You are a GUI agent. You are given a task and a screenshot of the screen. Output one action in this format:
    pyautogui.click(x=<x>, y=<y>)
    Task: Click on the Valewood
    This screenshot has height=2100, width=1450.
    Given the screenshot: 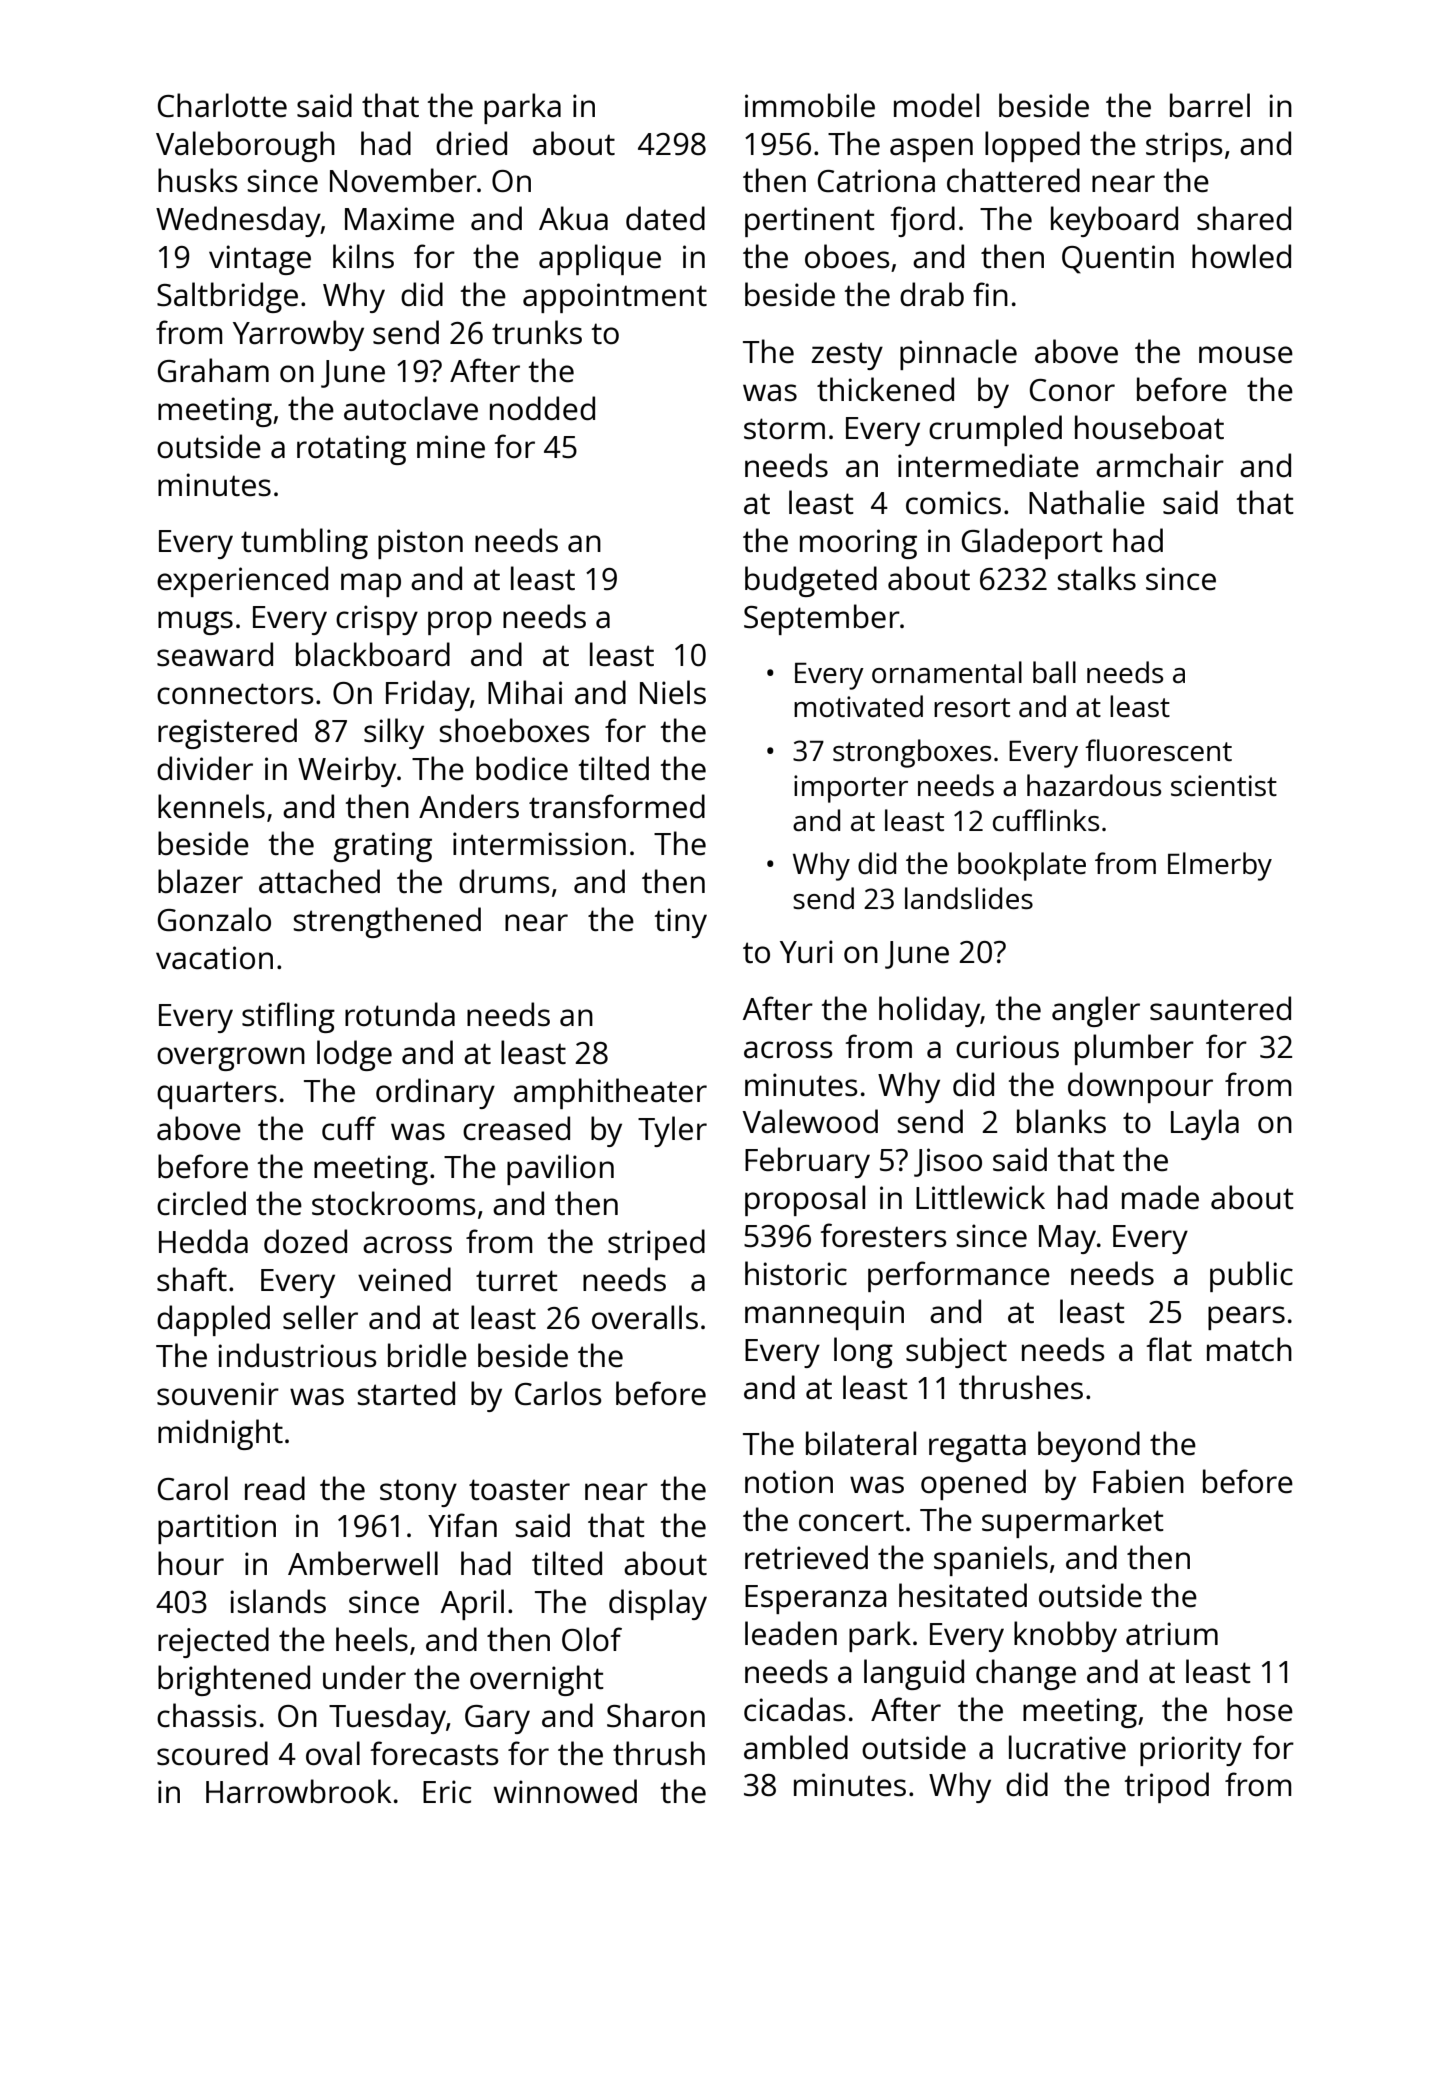 What is the action you would take?
    pyautogui.click(x=810, y=1121)
